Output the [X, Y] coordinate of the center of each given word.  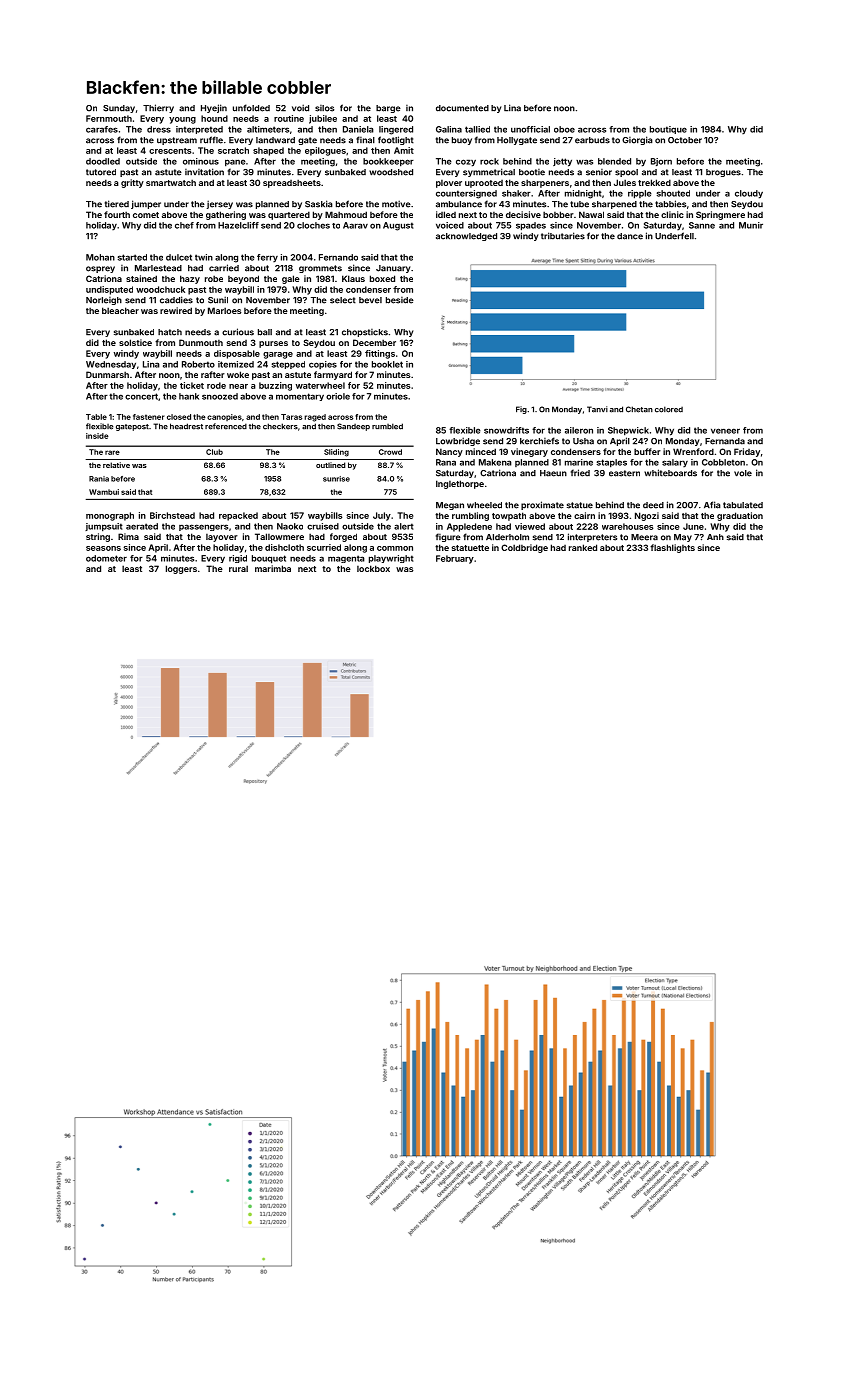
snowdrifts [506, 430]
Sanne [702, 225]
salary [675, 463]
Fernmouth [109, 118]
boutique [668, 130]
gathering [226, 215]
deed [653, 505]
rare [112, 452]
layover [222, 538]
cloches [313, 225]
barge [388, 109]
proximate [542, 505]
